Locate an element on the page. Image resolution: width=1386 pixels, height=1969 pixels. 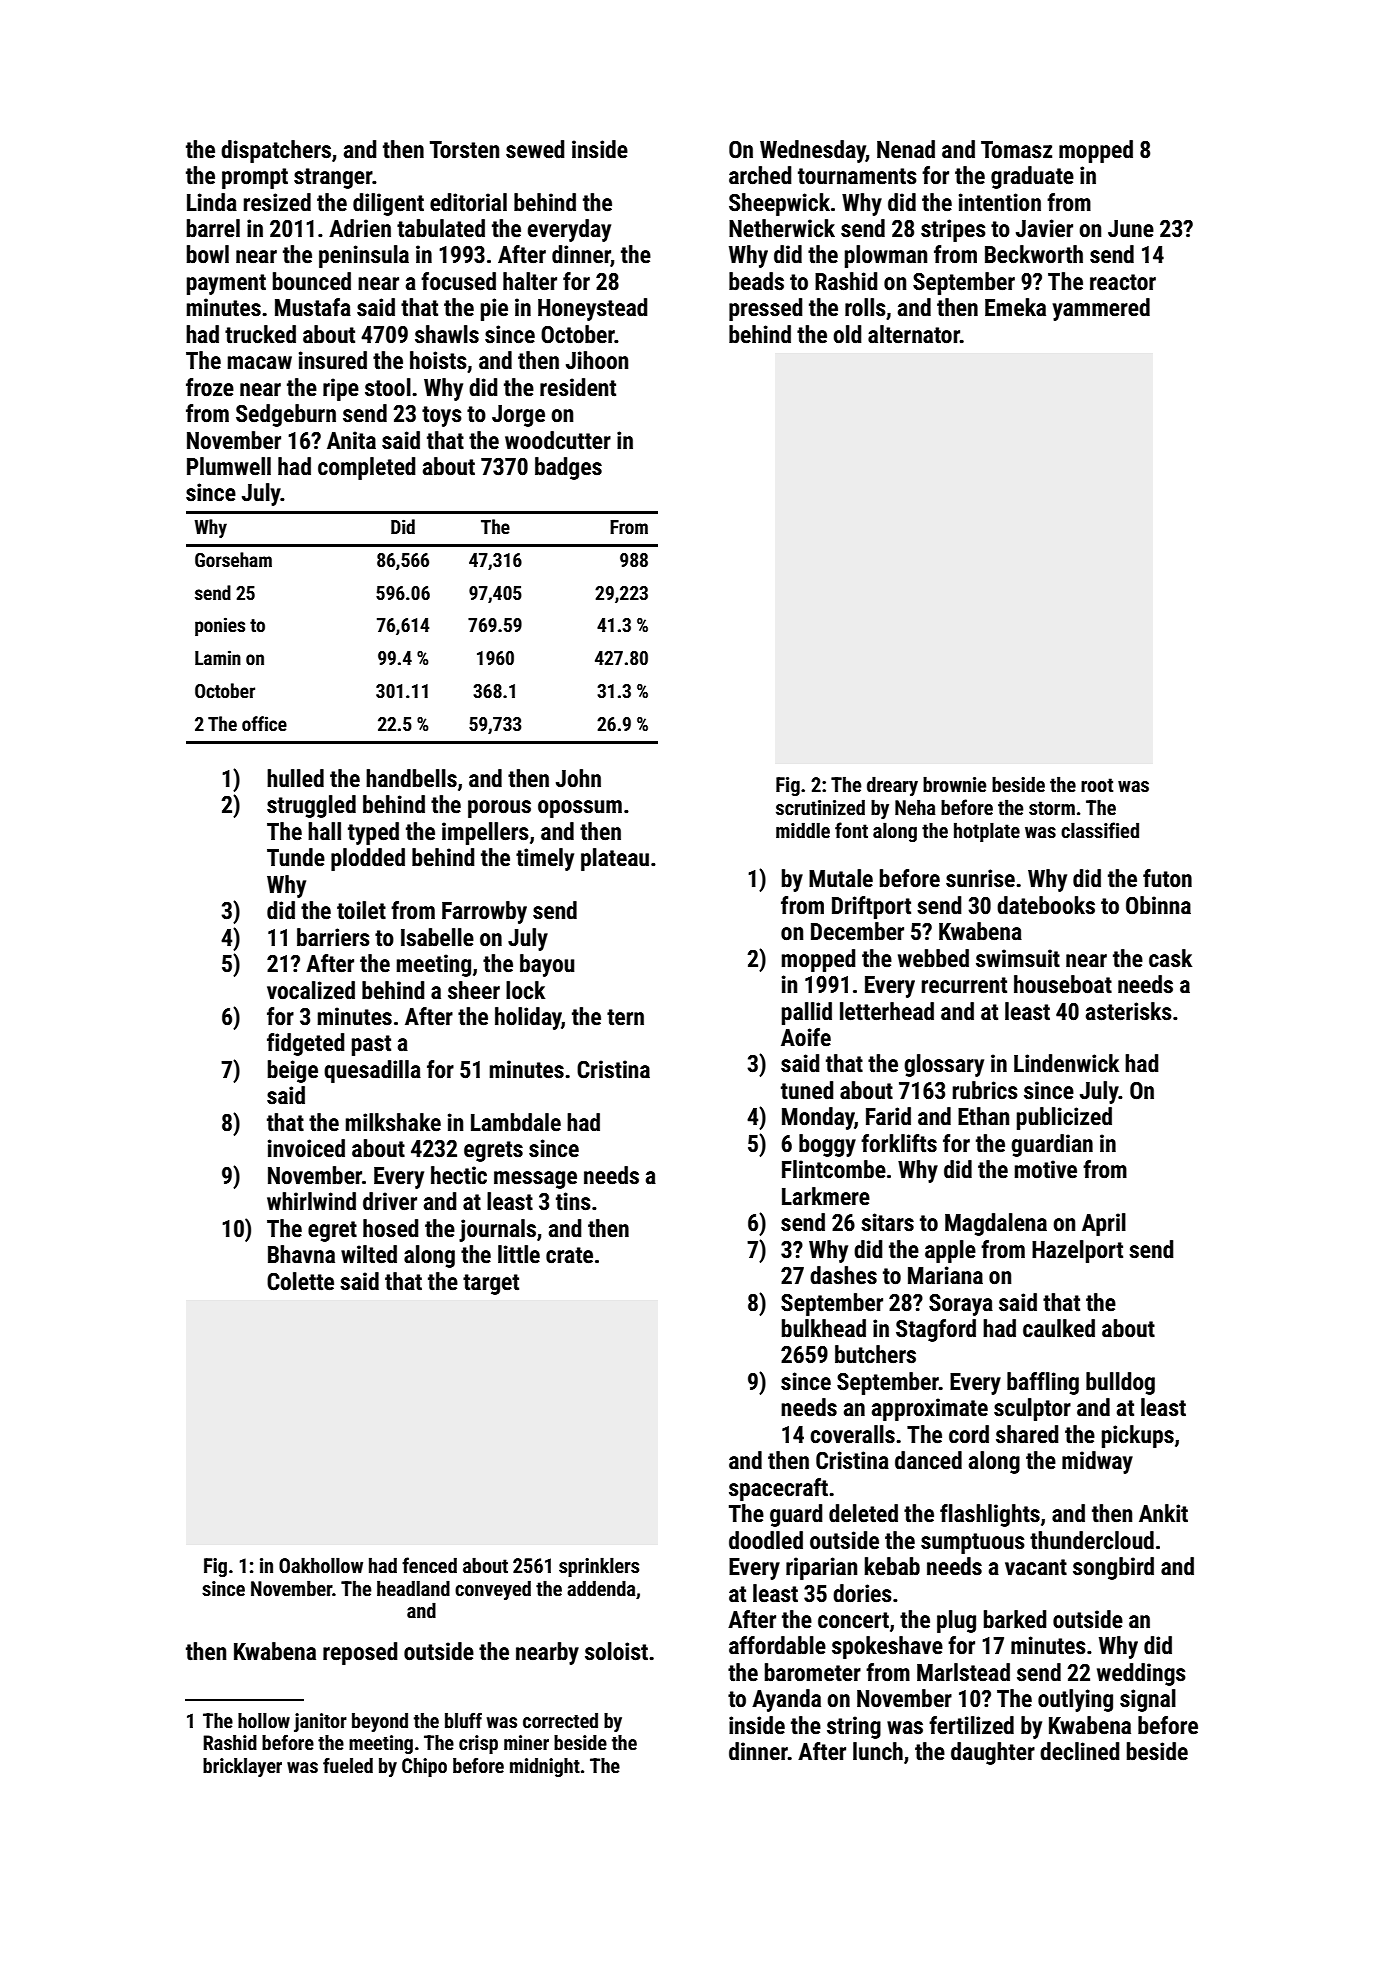
beyond is located at coordinates (380, 1722).
